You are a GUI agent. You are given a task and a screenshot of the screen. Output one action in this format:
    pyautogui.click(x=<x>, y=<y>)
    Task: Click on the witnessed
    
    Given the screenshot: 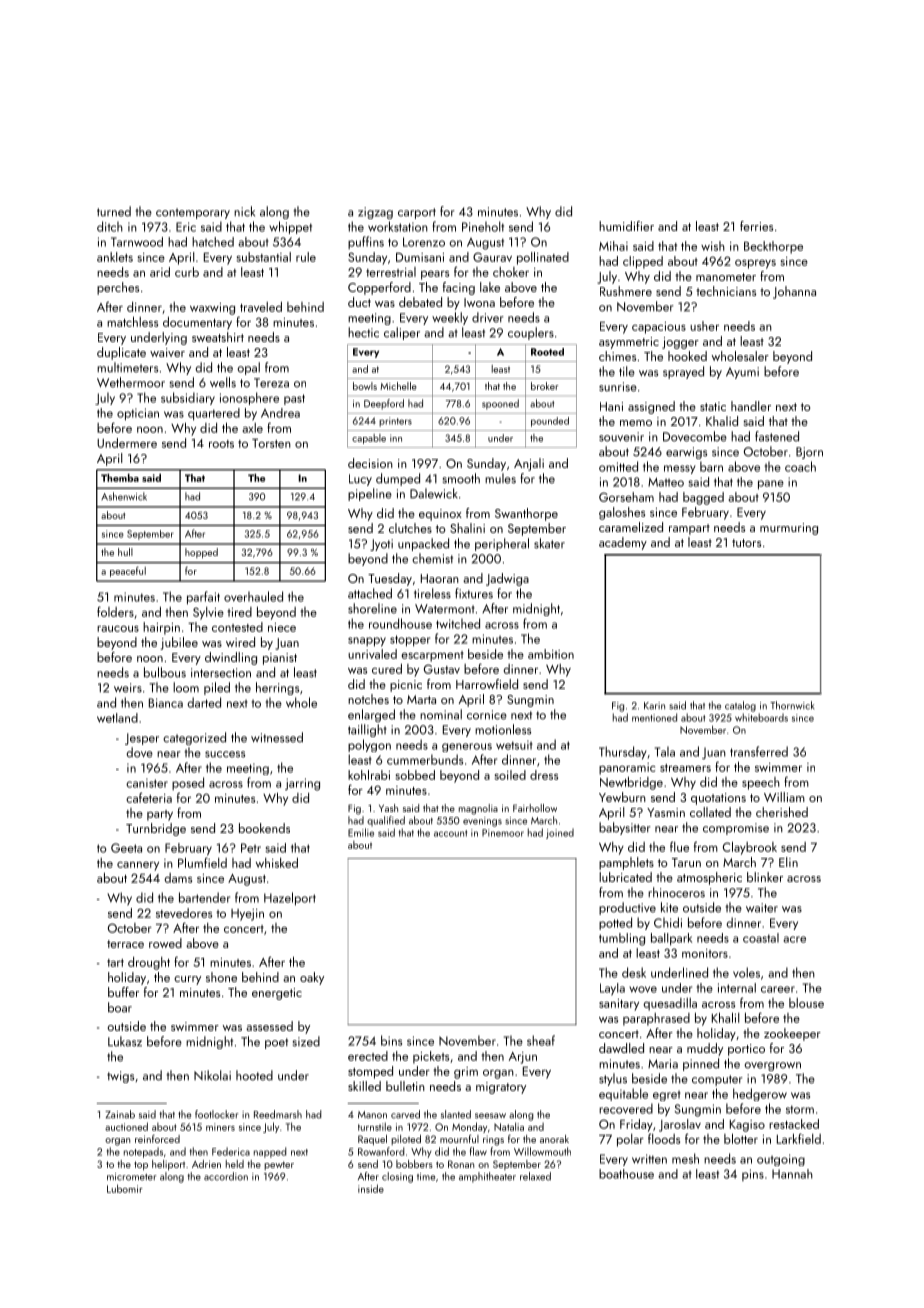 What is the action you would take?
    pyautogui.click(x=277, y=737)
